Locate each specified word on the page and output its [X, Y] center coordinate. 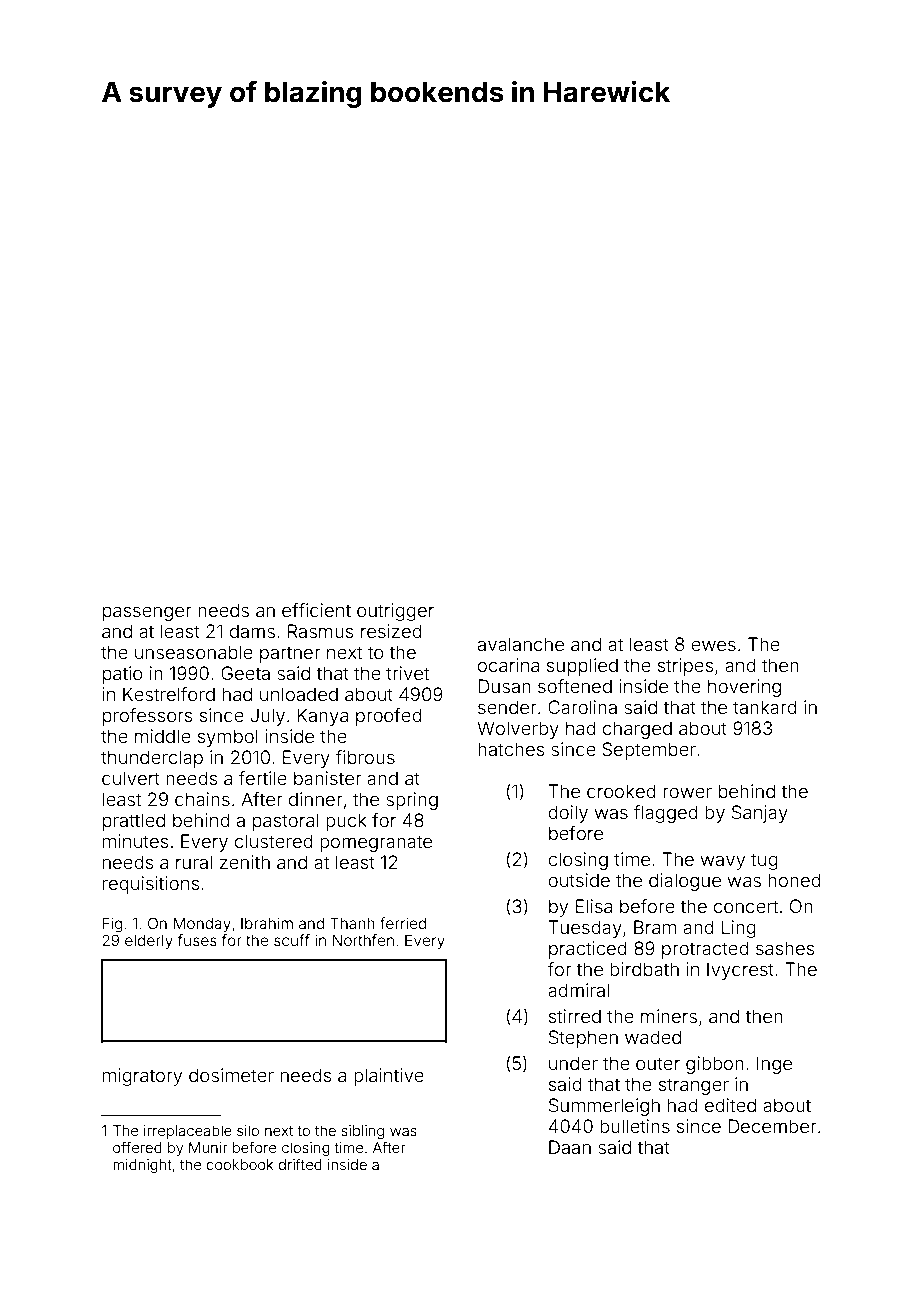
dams [252, 631]
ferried [403, 923]
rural [194, 862]
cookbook [240, 1164]
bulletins [635, 1126]
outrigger [395, 612]
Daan [570, 1147]
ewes [713, 646]
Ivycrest [740, 971]
